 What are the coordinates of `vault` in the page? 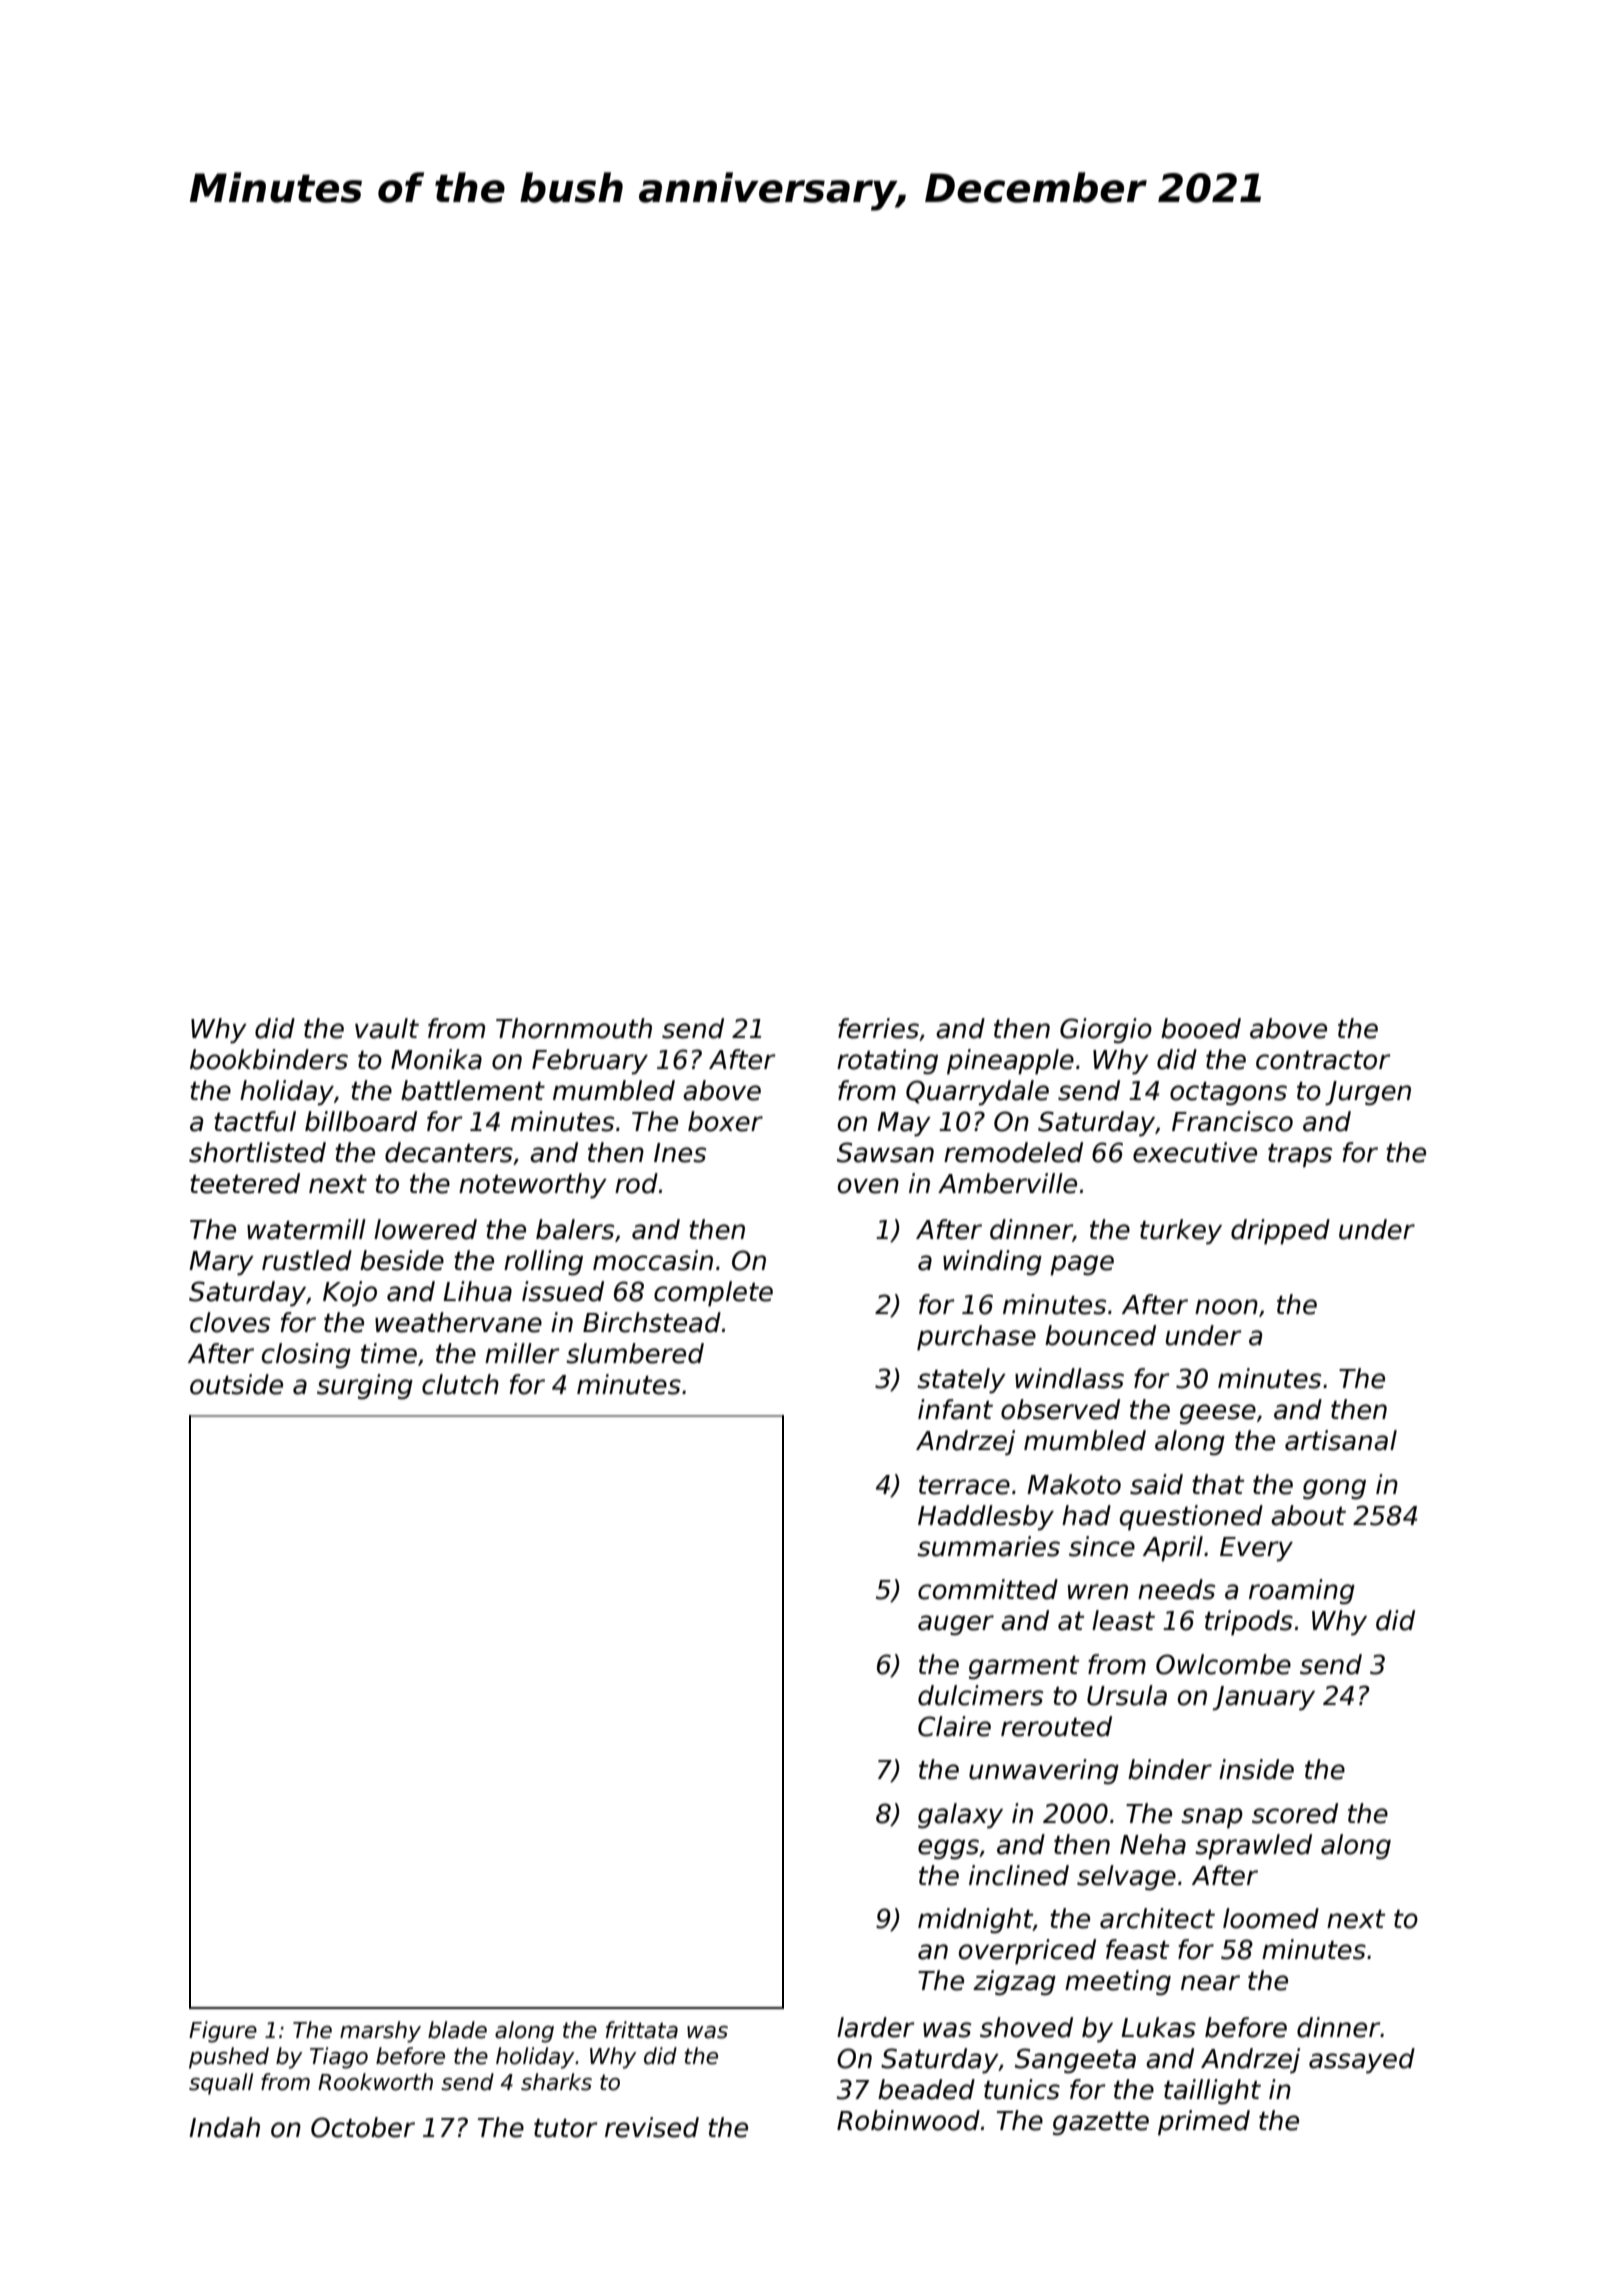 It's located at (387, 1028).
